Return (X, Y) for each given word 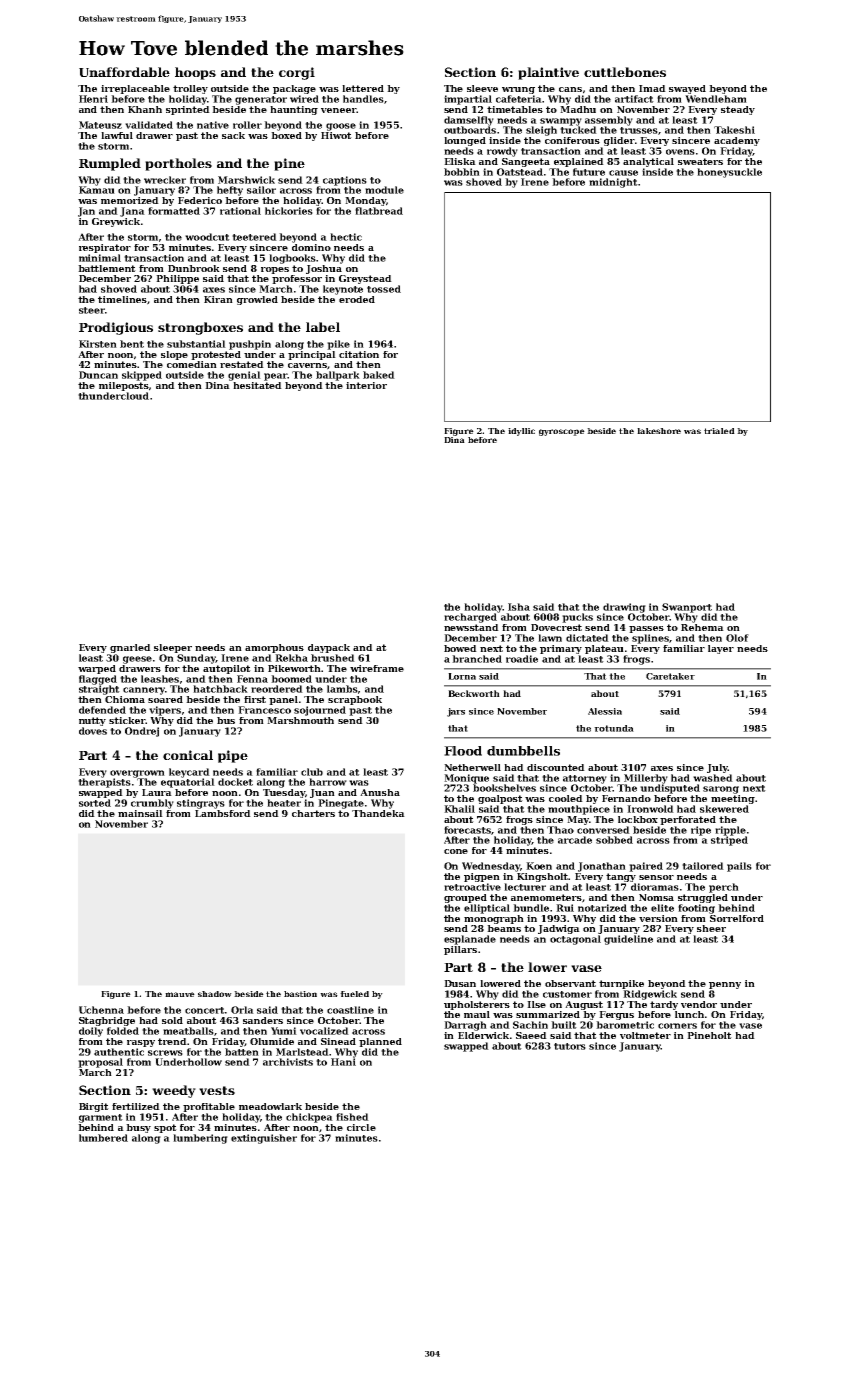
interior (366, 385)
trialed (719, 431)
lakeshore (659, 431)
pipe (233, 756)
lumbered (103, 1138)
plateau (604, 649)
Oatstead (520, 172)
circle (361, 1127)
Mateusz (100, 125)
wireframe (377, 668)
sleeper (173, 648)
